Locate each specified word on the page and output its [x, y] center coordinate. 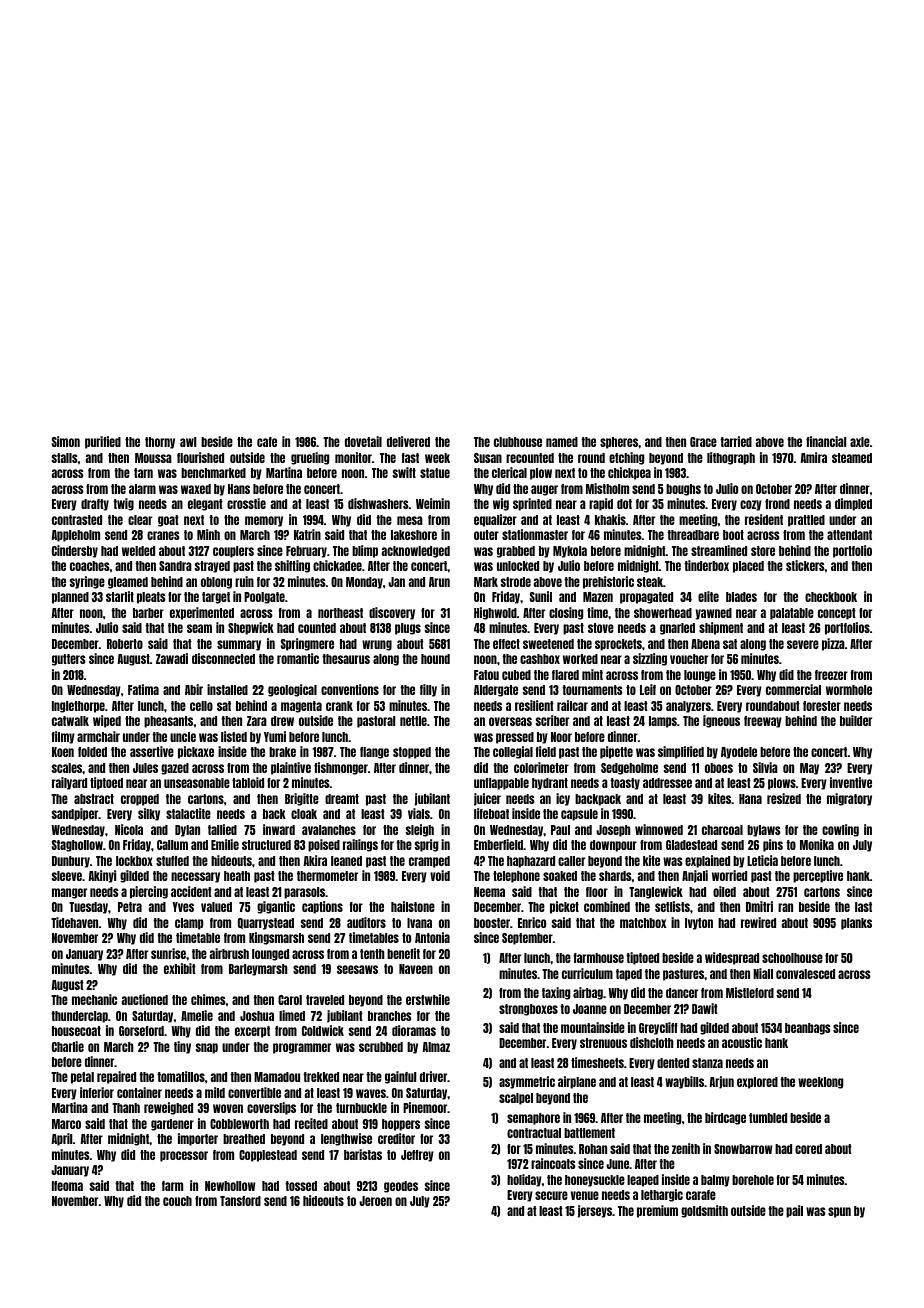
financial [826, 441]
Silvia [765, 767]
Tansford [240, 1201]
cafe [267, 442]
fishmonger [341, 768]
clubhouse [518, 442]
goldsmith [704, 1211]
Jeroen [375, 1201]
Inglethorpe [78, 707]
